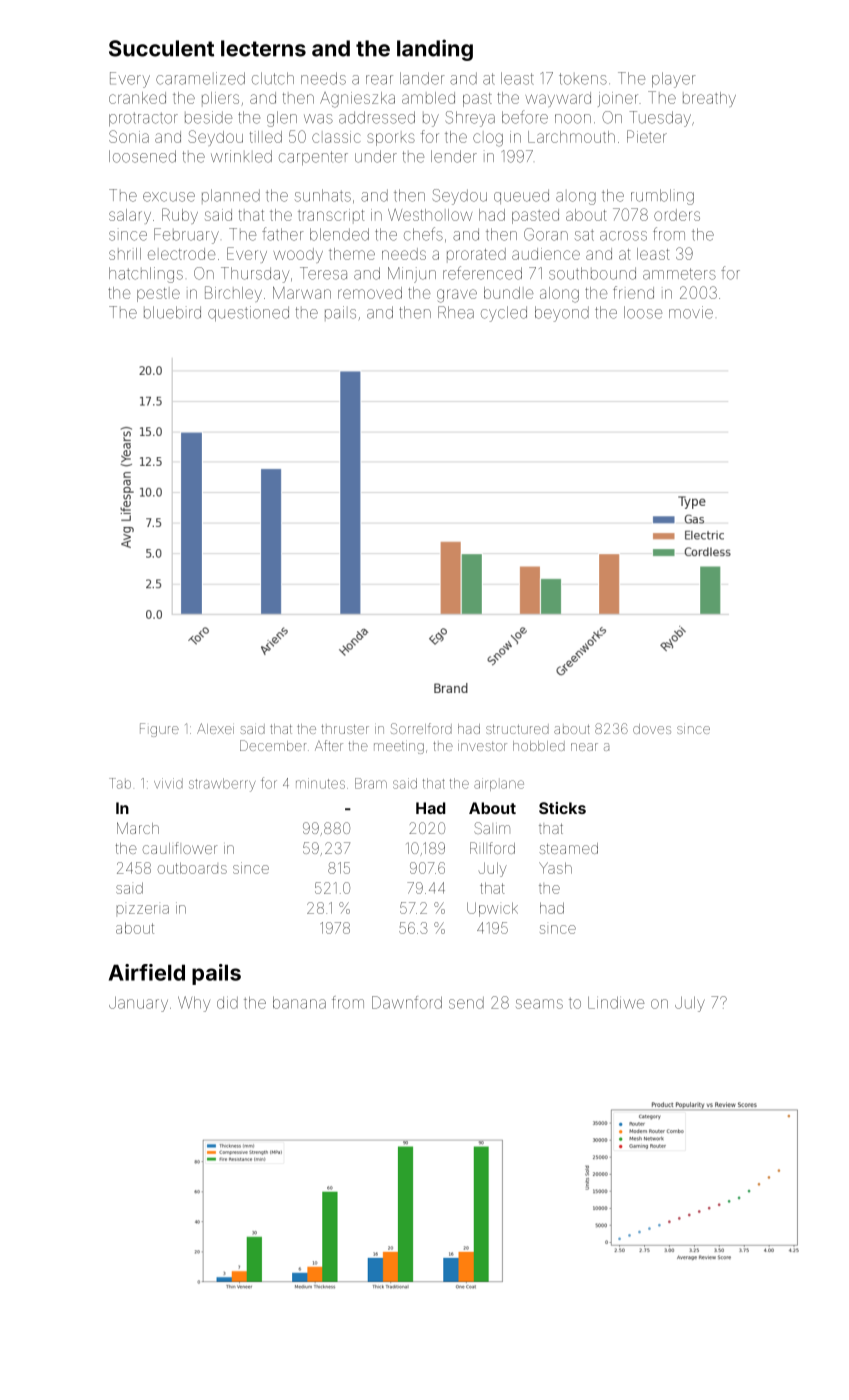 The height and width of the image is (1400, 849). I want to click on removed, so click(370, 293).
